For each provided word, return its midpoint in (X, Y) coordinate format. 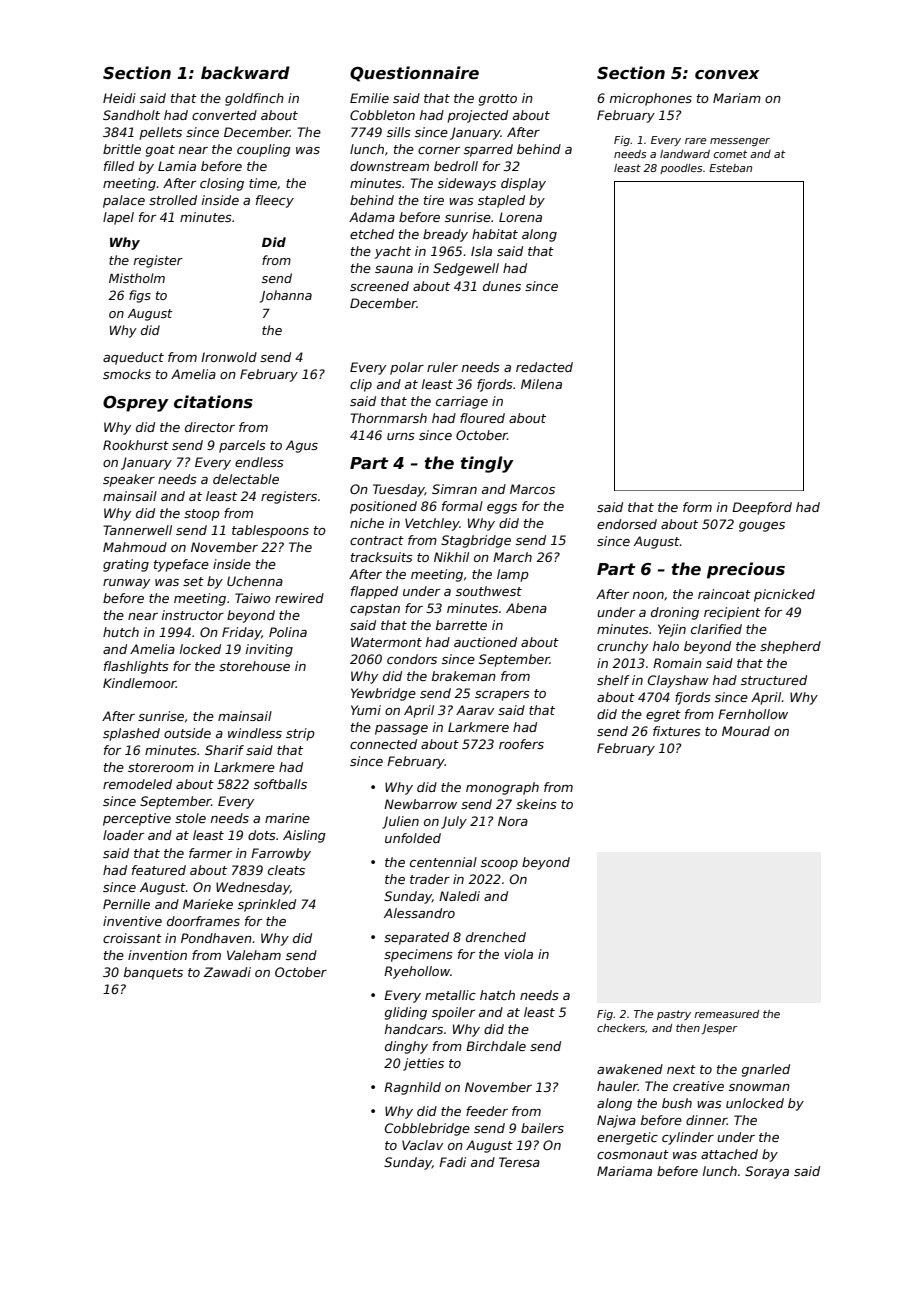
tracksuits (382, 557)
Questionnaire (414, 74)
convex (727, 75)
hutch (121, 632)
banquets (153, 973)
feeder (487, 1111)
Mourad (746, 731)
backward (245, 72)
